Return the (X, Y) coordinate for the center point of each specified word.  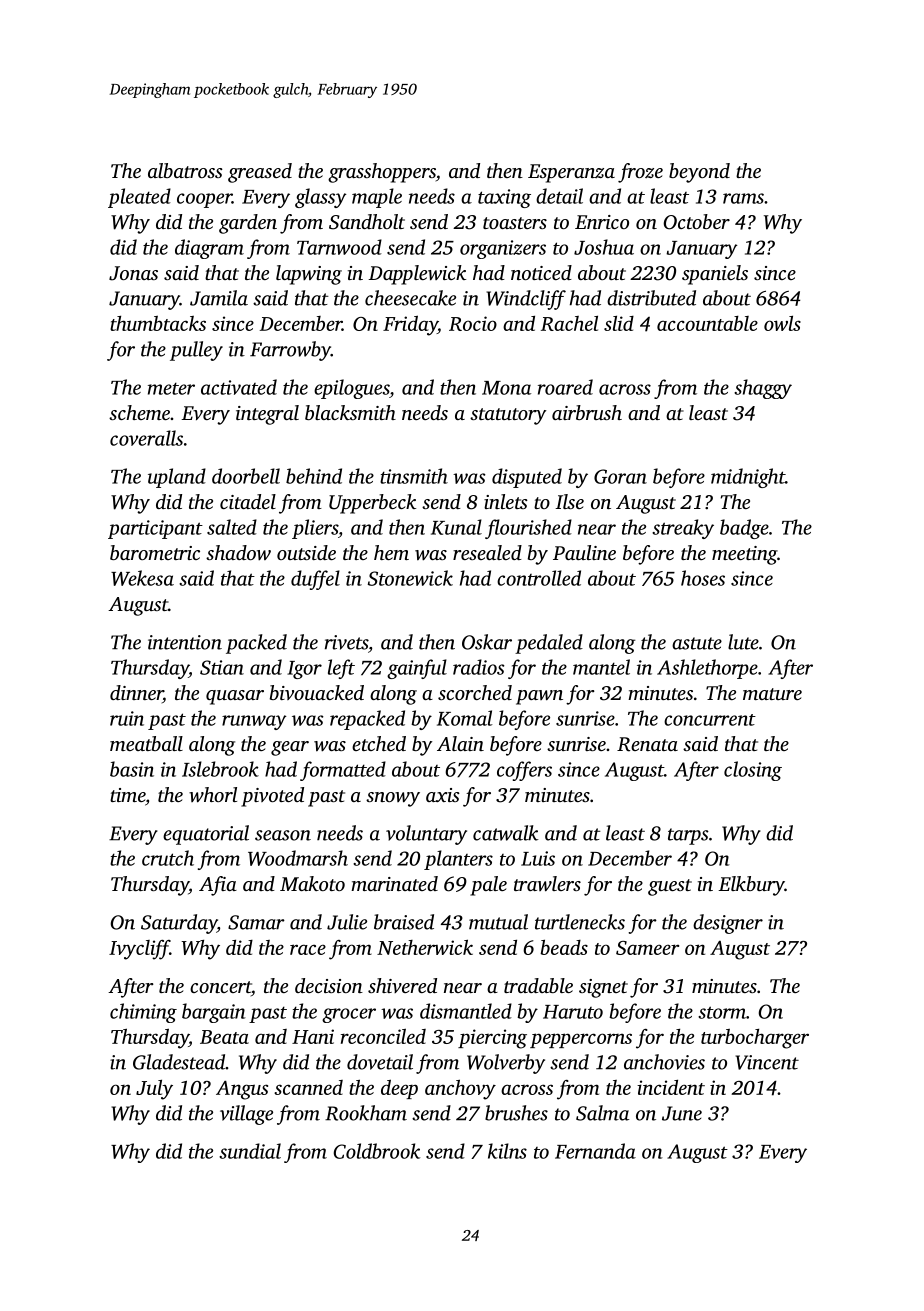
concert (220, 987)
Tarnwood (339, 247)
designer (728, 924)
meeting (744, 555)
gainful (417, 669)
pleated (139, 198)
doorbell (246, 476)
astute (697, 643)
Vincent (767, 1062)
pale (488, 886)
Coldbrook (376, 1151)
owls (782, 323)
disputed (527, 478)
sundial (250, 1151)
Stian (222, 667)
